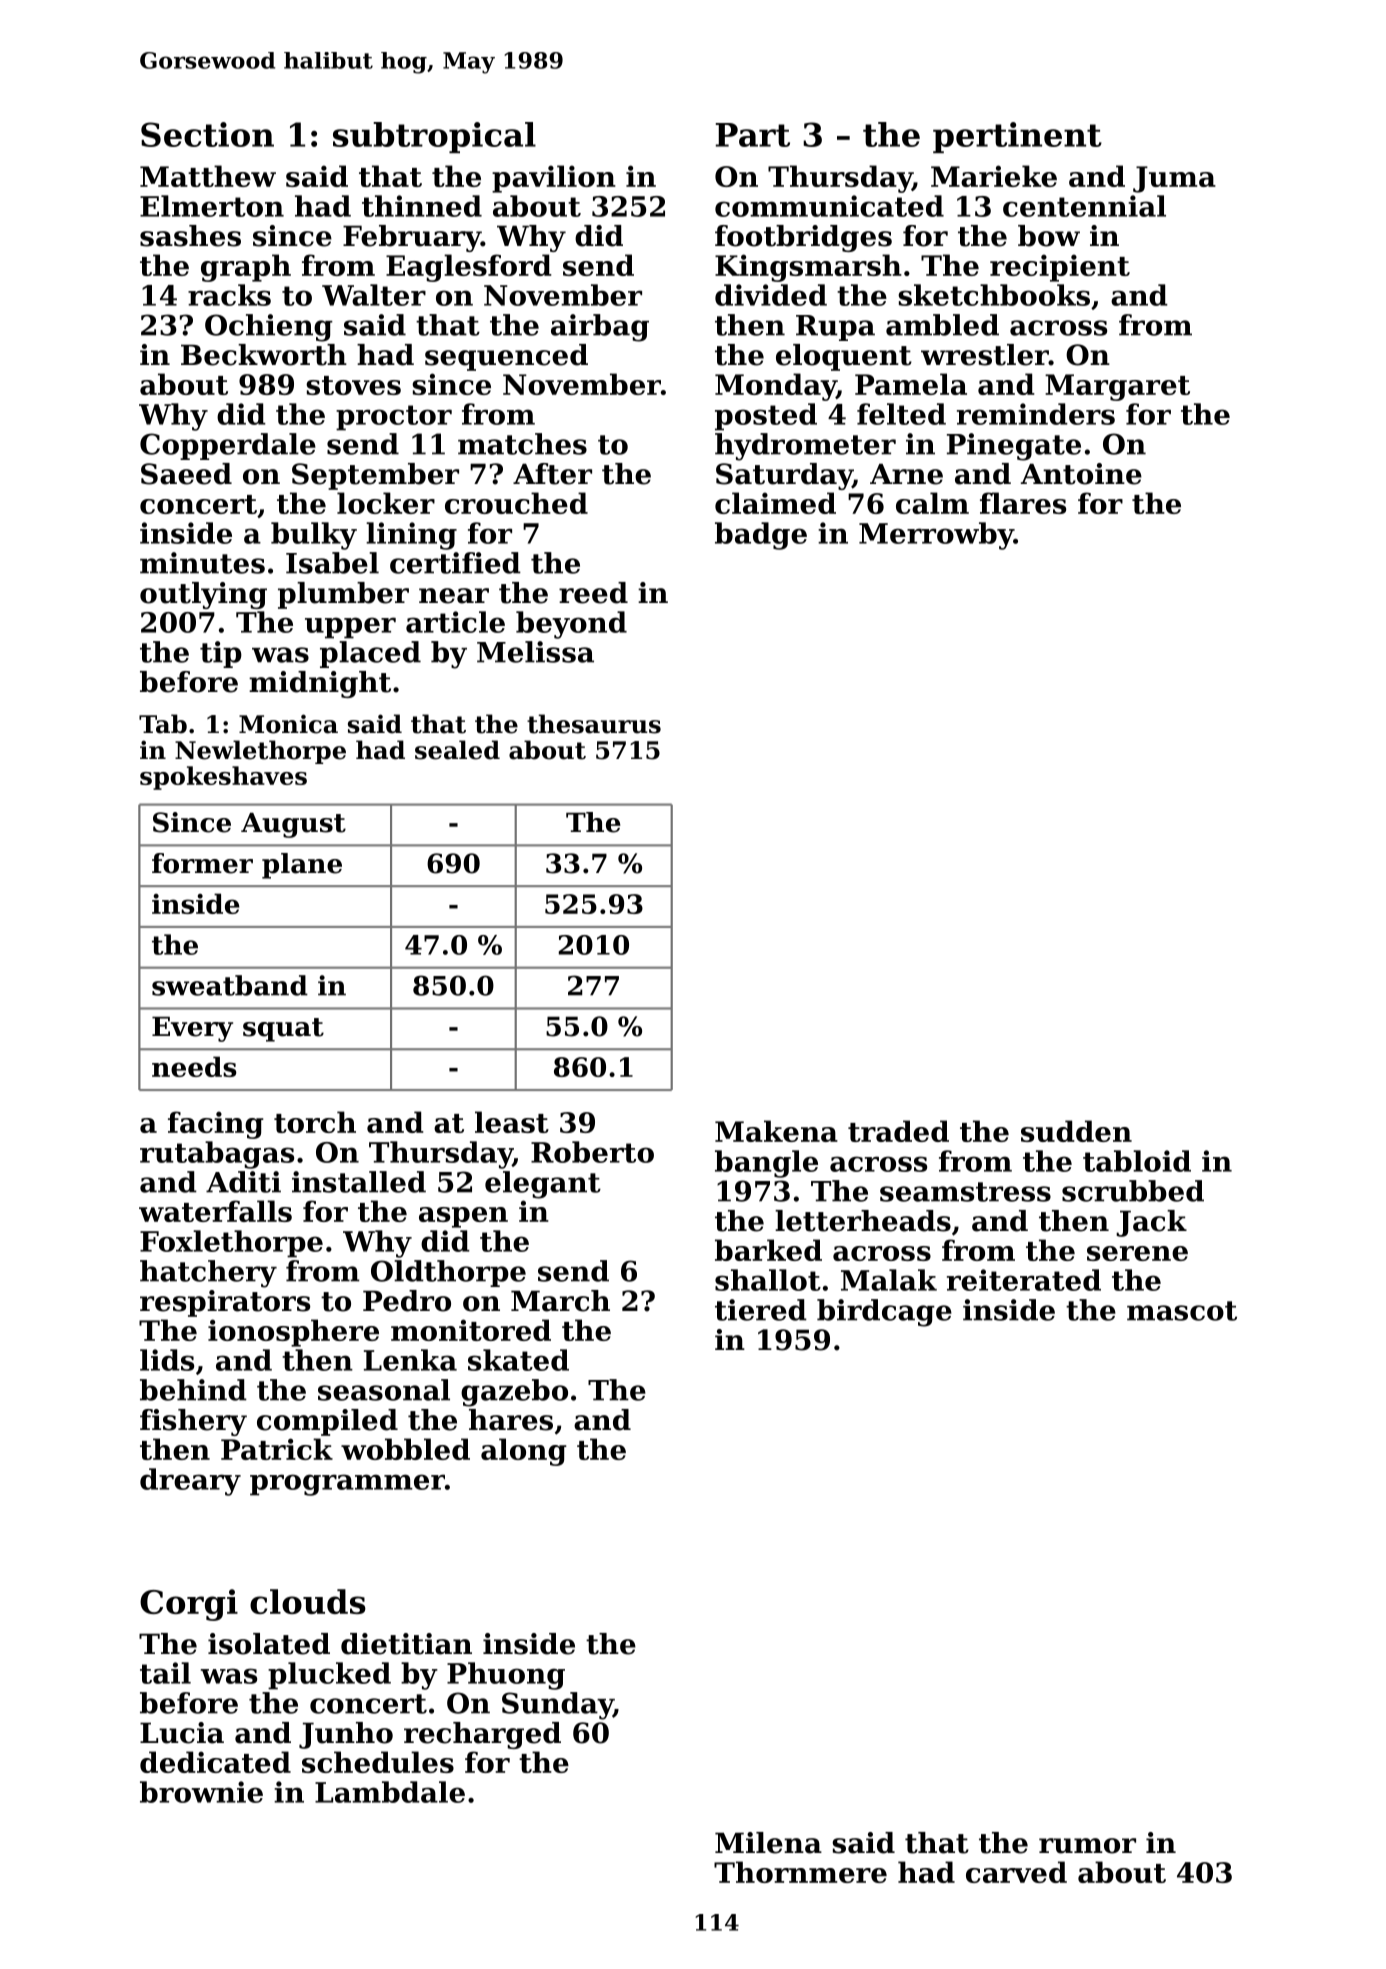 The height and width of the document is (1969, 1386). What do you see at coordinates (1081, 474) in the document?
I see `Antoine` at bounding box center [1081, 474].
